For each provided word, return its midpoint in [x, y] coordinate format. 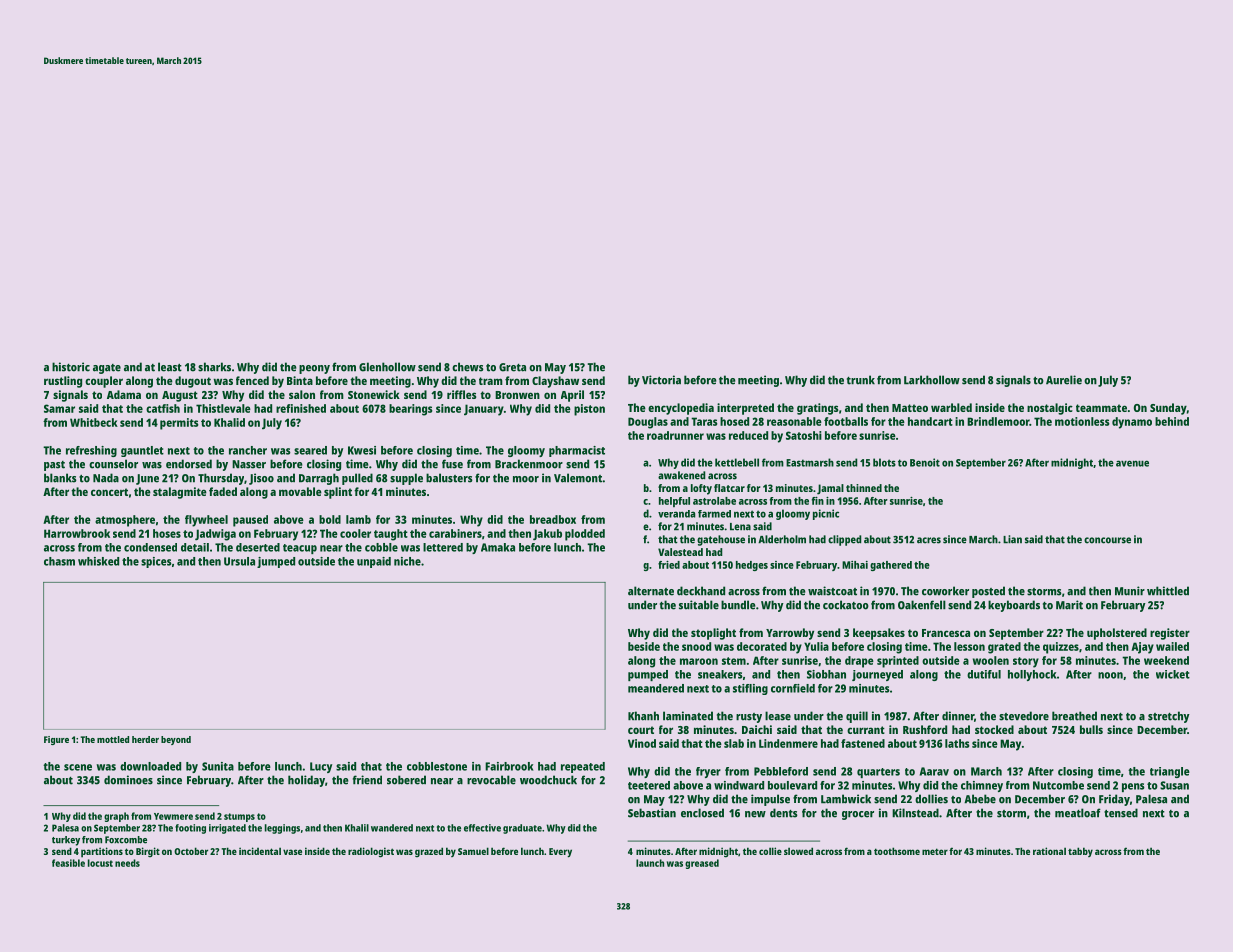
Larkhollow [932, 380]
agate [107, 369]
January [484, 410]
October [191, 851]
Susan [1174, 785]
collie [770, 851]
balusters [449, 478]
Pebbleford [781, 771]
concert [109, 492]
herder [145, 739]
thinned [864, 488]
